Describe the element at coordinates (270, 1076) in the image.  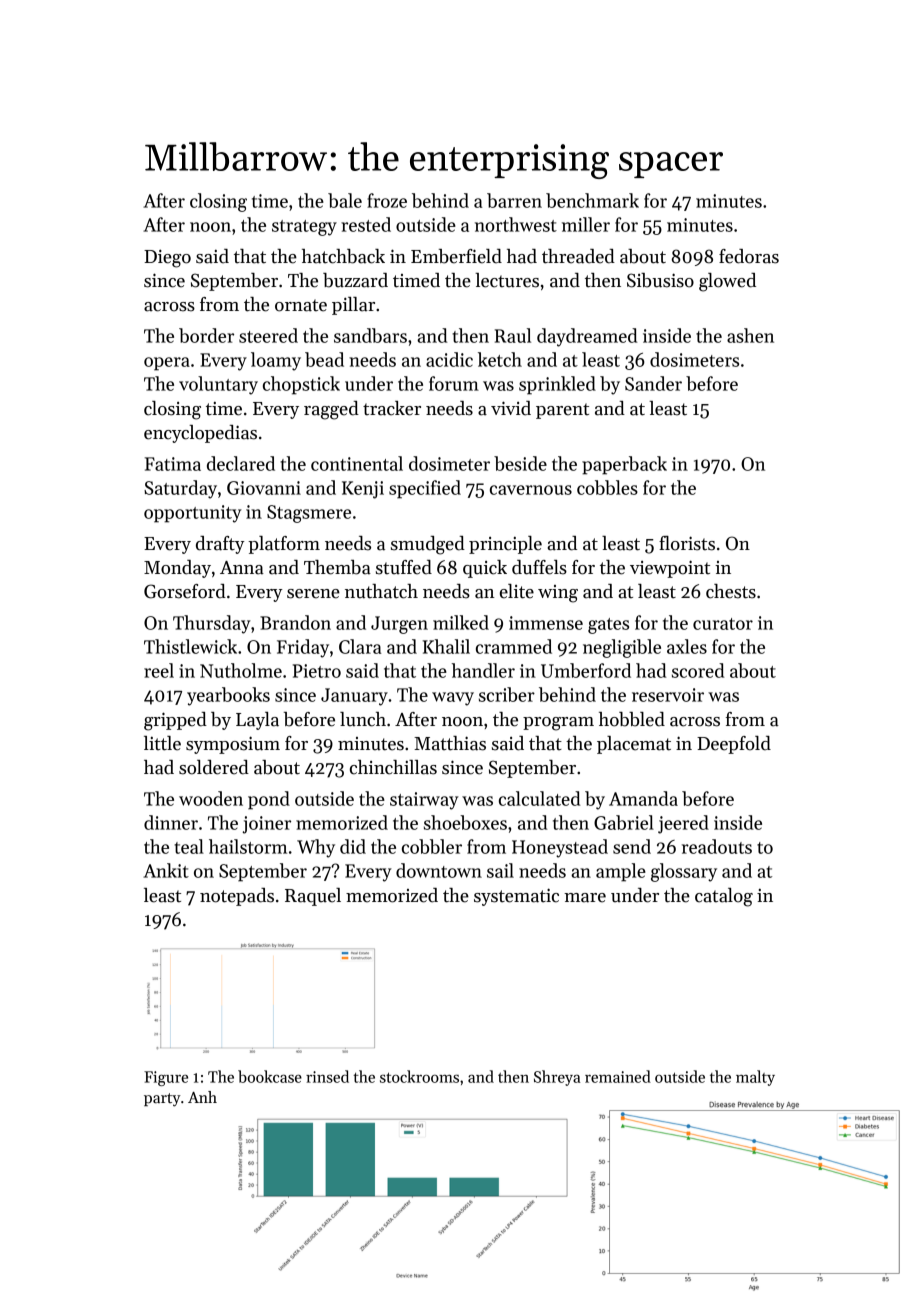
I see `bookcase` at that location.
